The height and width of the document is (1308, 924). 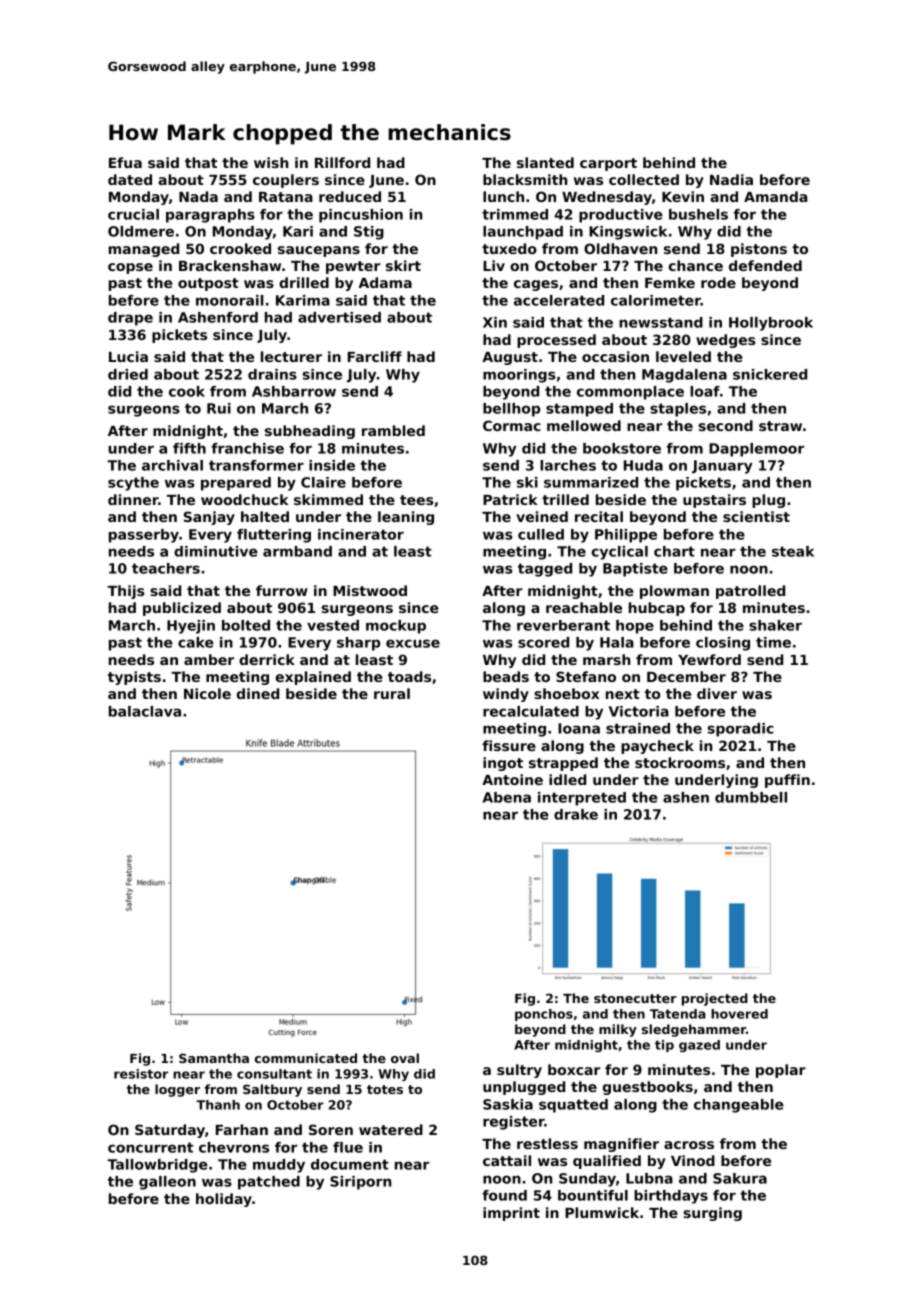 I want to click on Liv, so click(x=494, y=265).
